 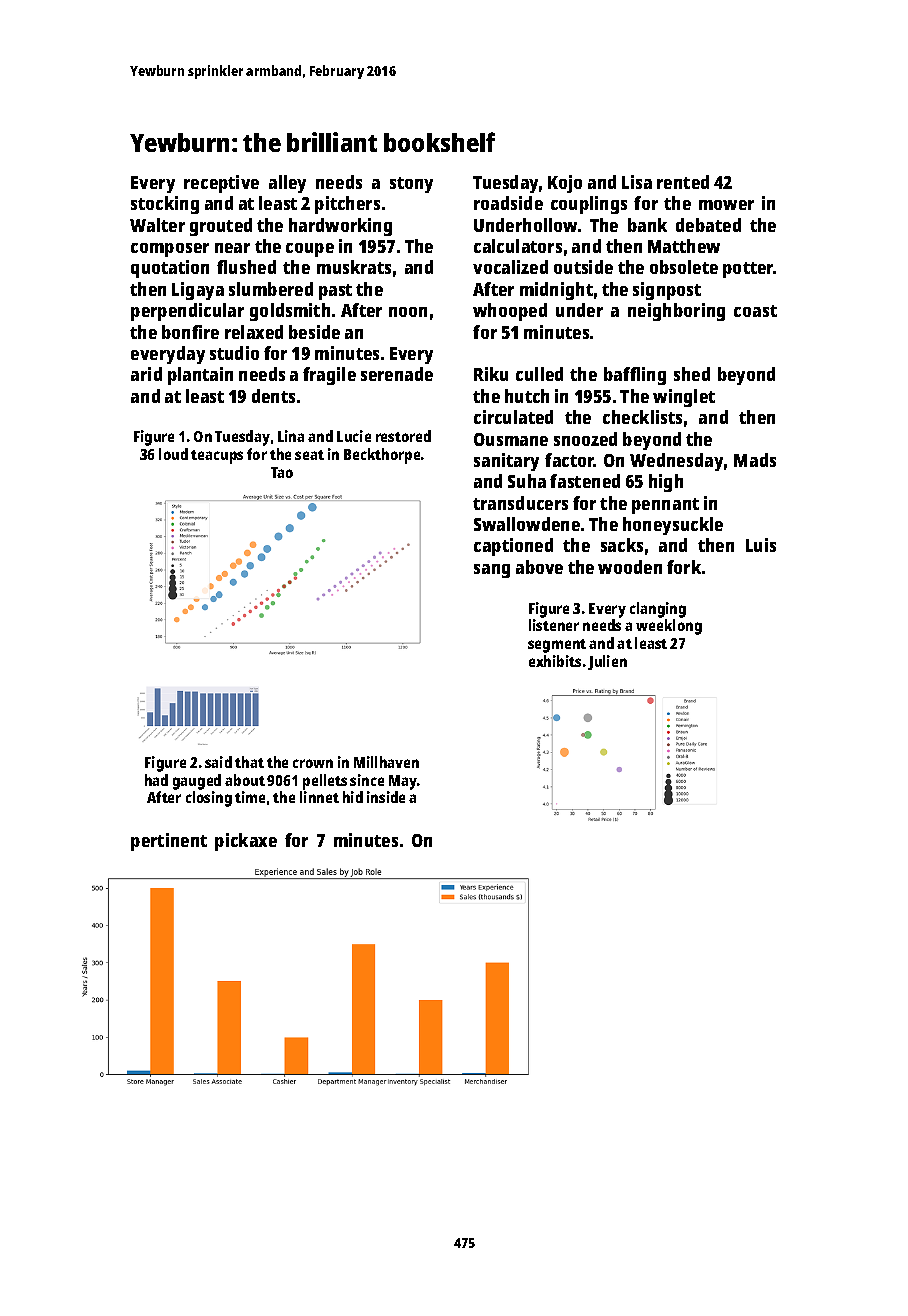 I want to click on grouted, so click(x=221, y=227).
